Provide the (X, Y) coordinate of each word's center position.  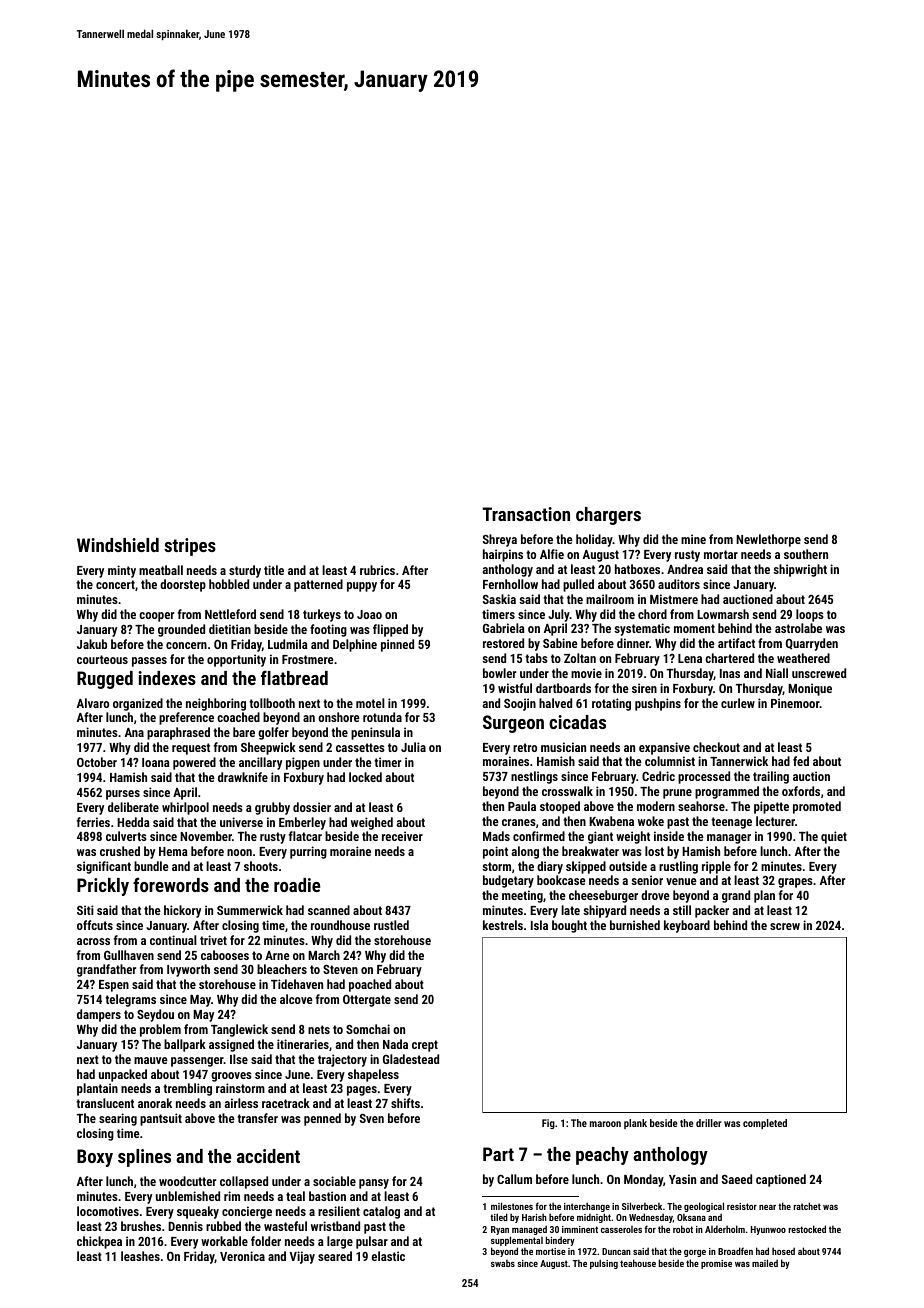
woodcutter (187, 1181)
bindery (560, 1241)
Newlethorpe (768, 540)
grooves (231, 1077)
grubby (272, 808)
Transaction (526, 514)
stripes (190, 547)
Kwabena (611, 821)
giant (600, 837)
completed (765, 1124)
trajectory (342, 1060)
